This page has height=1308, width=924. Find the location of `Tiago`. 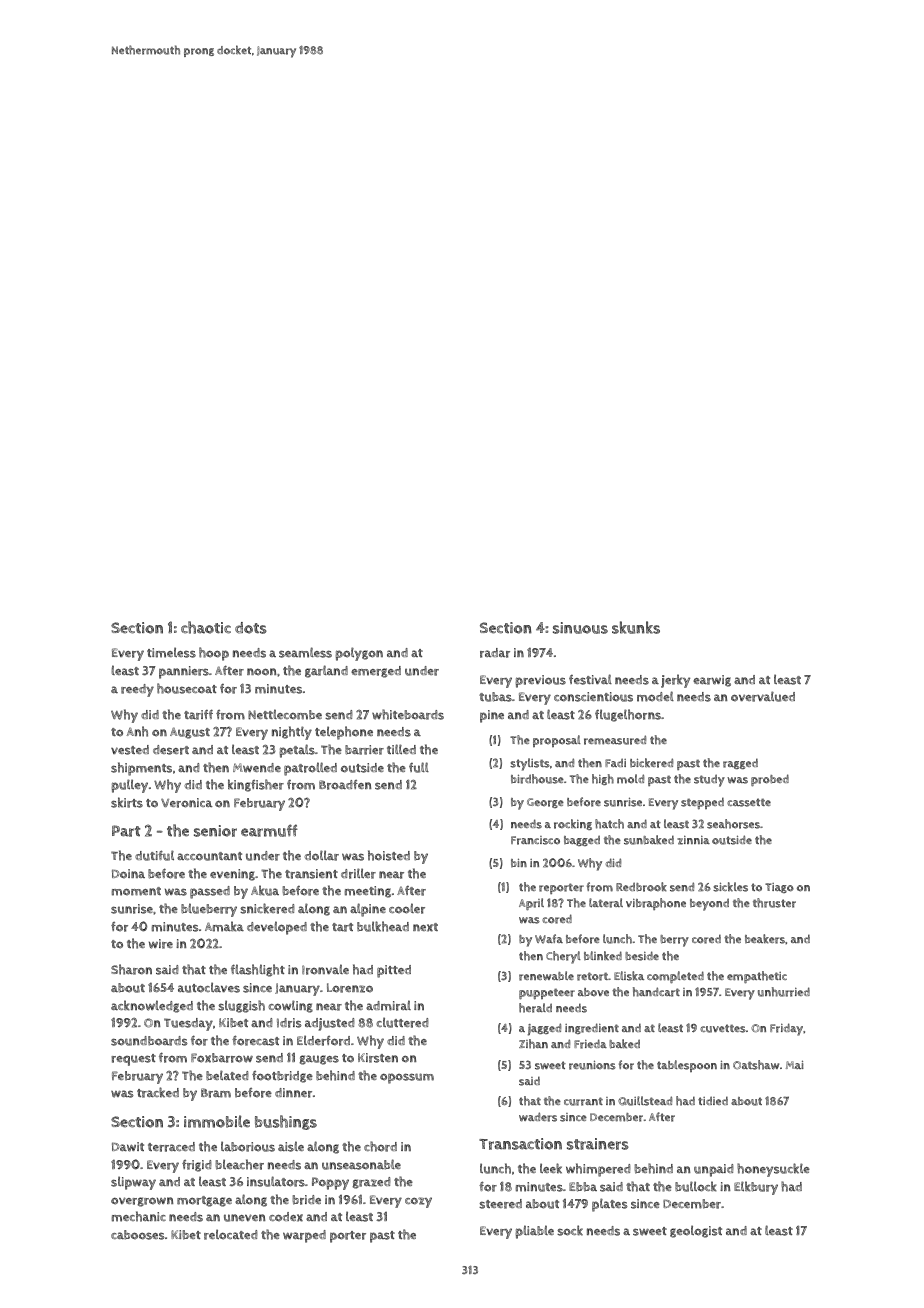

Tiago is located at coordinates (779, 888).
